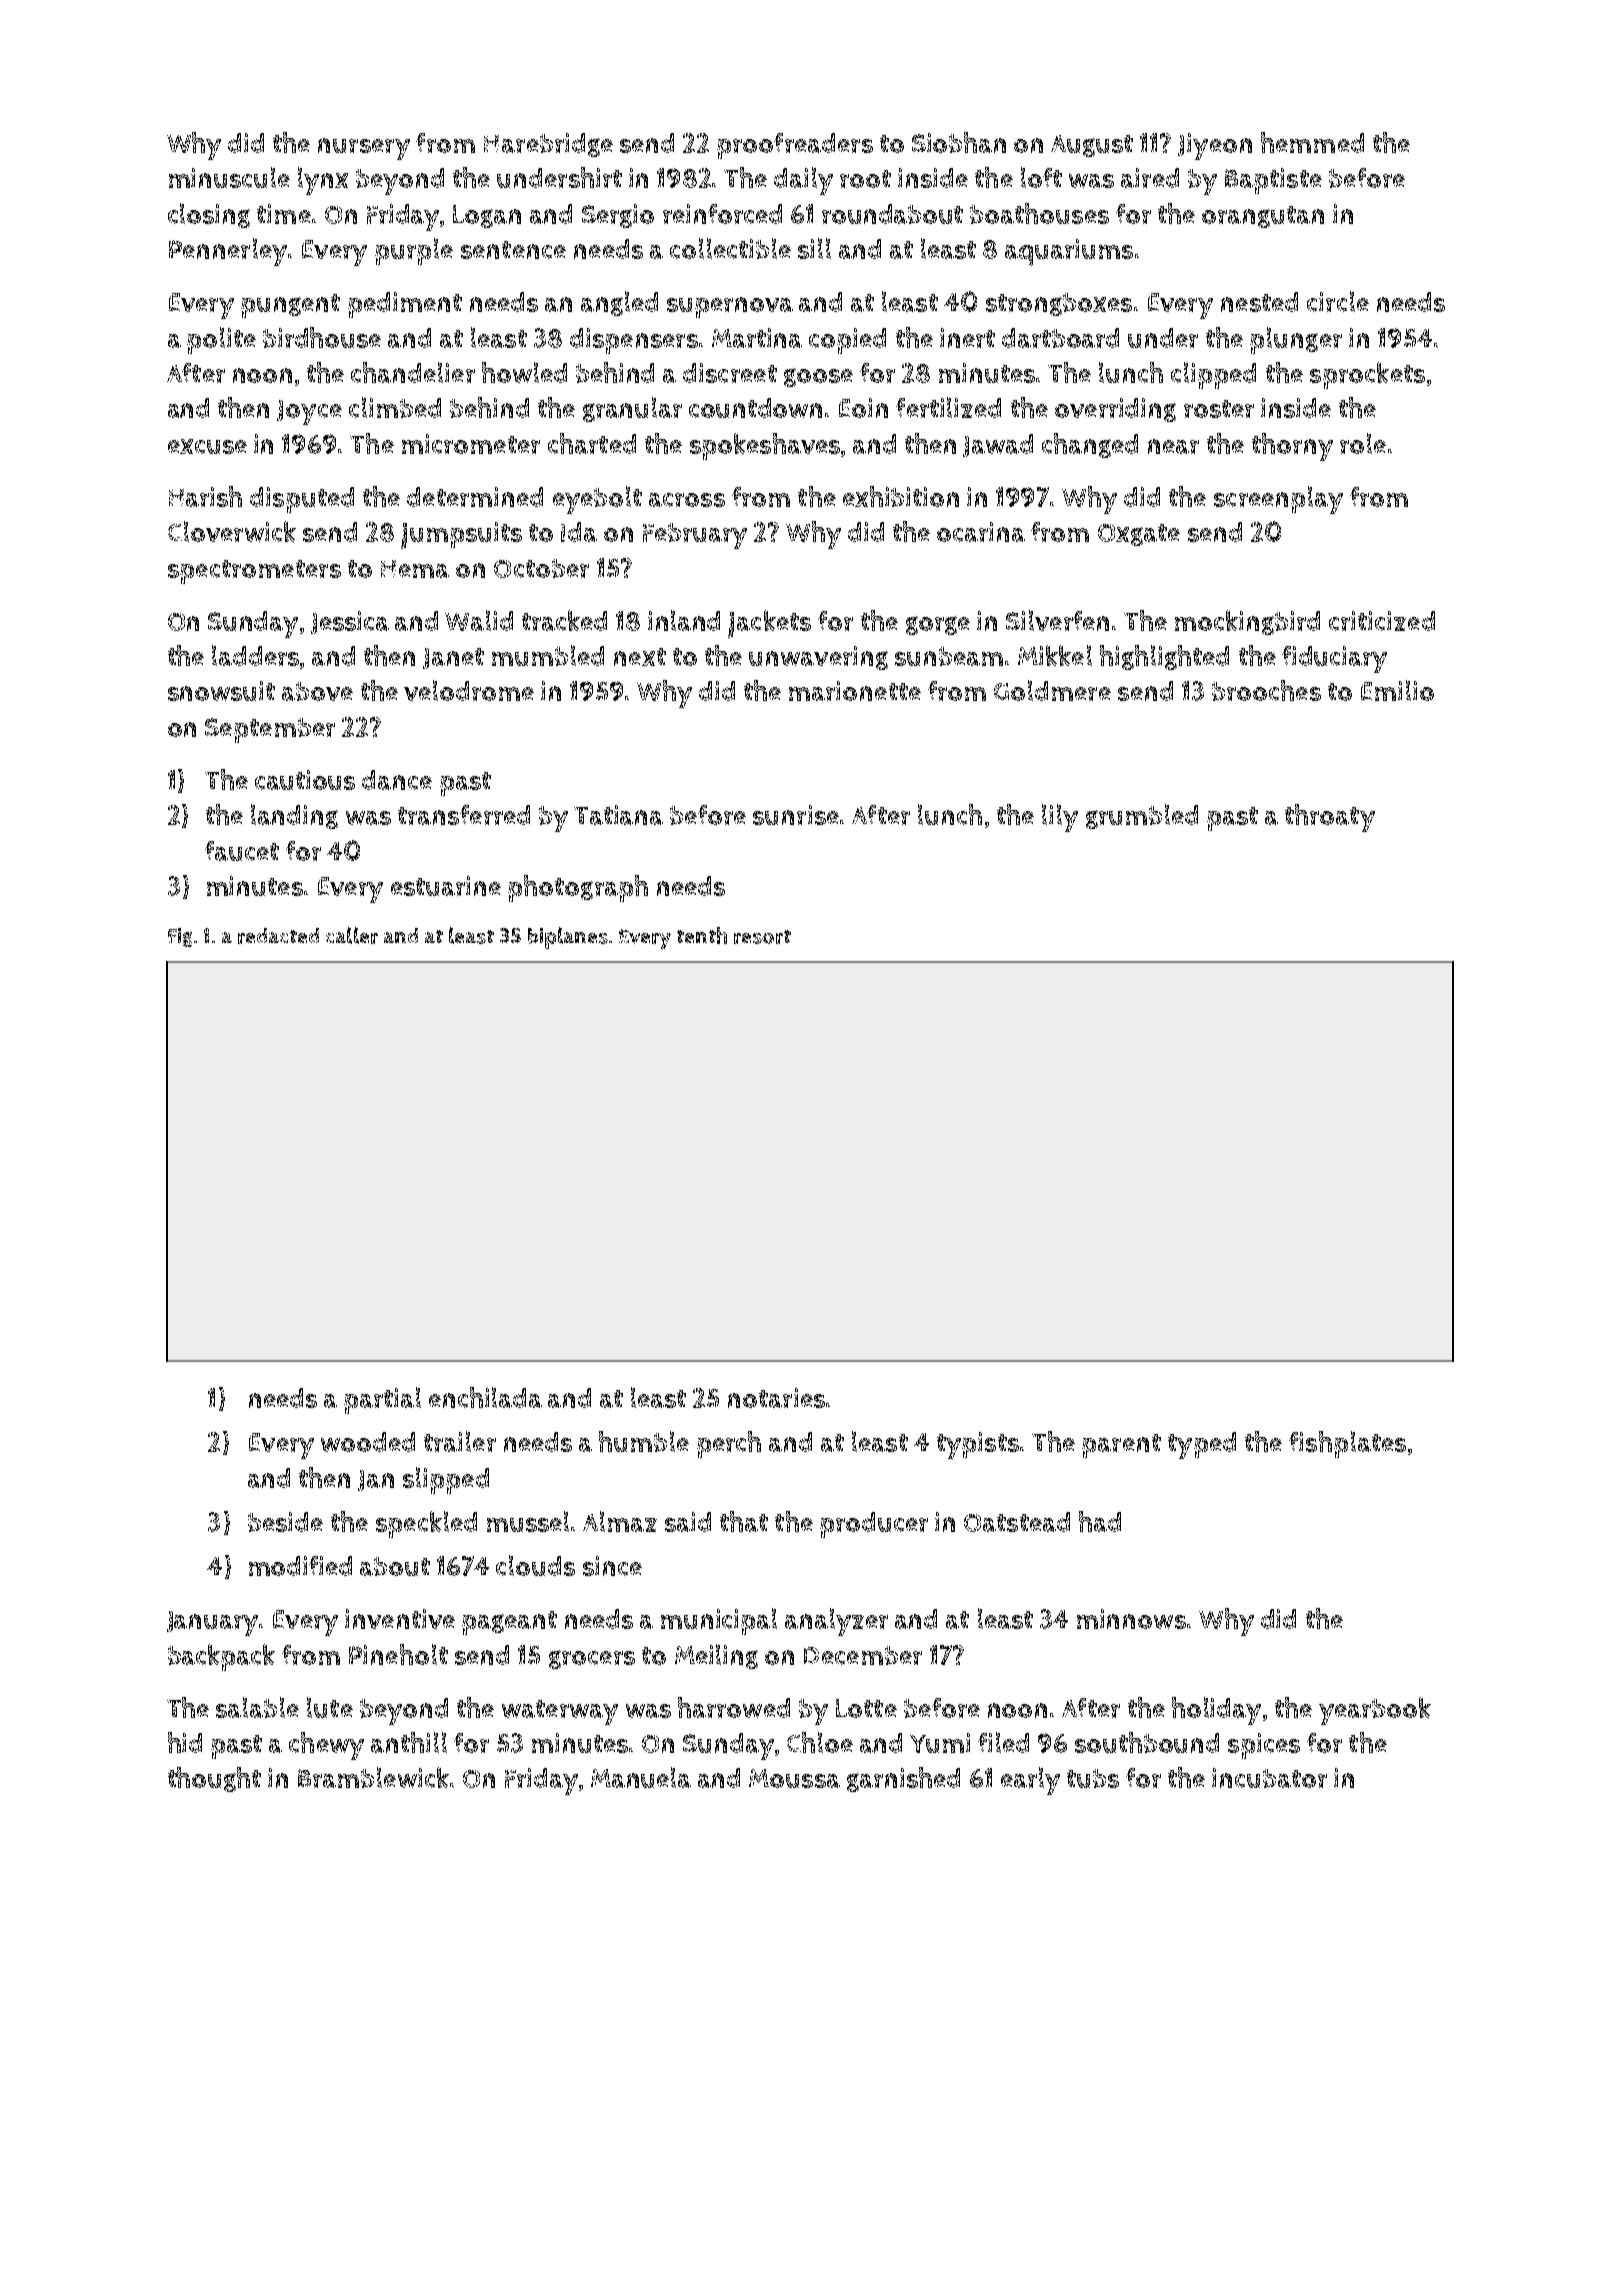  Describe the element at coordinates (1347, 1444) in the page. I see `fishplates` at that location.
